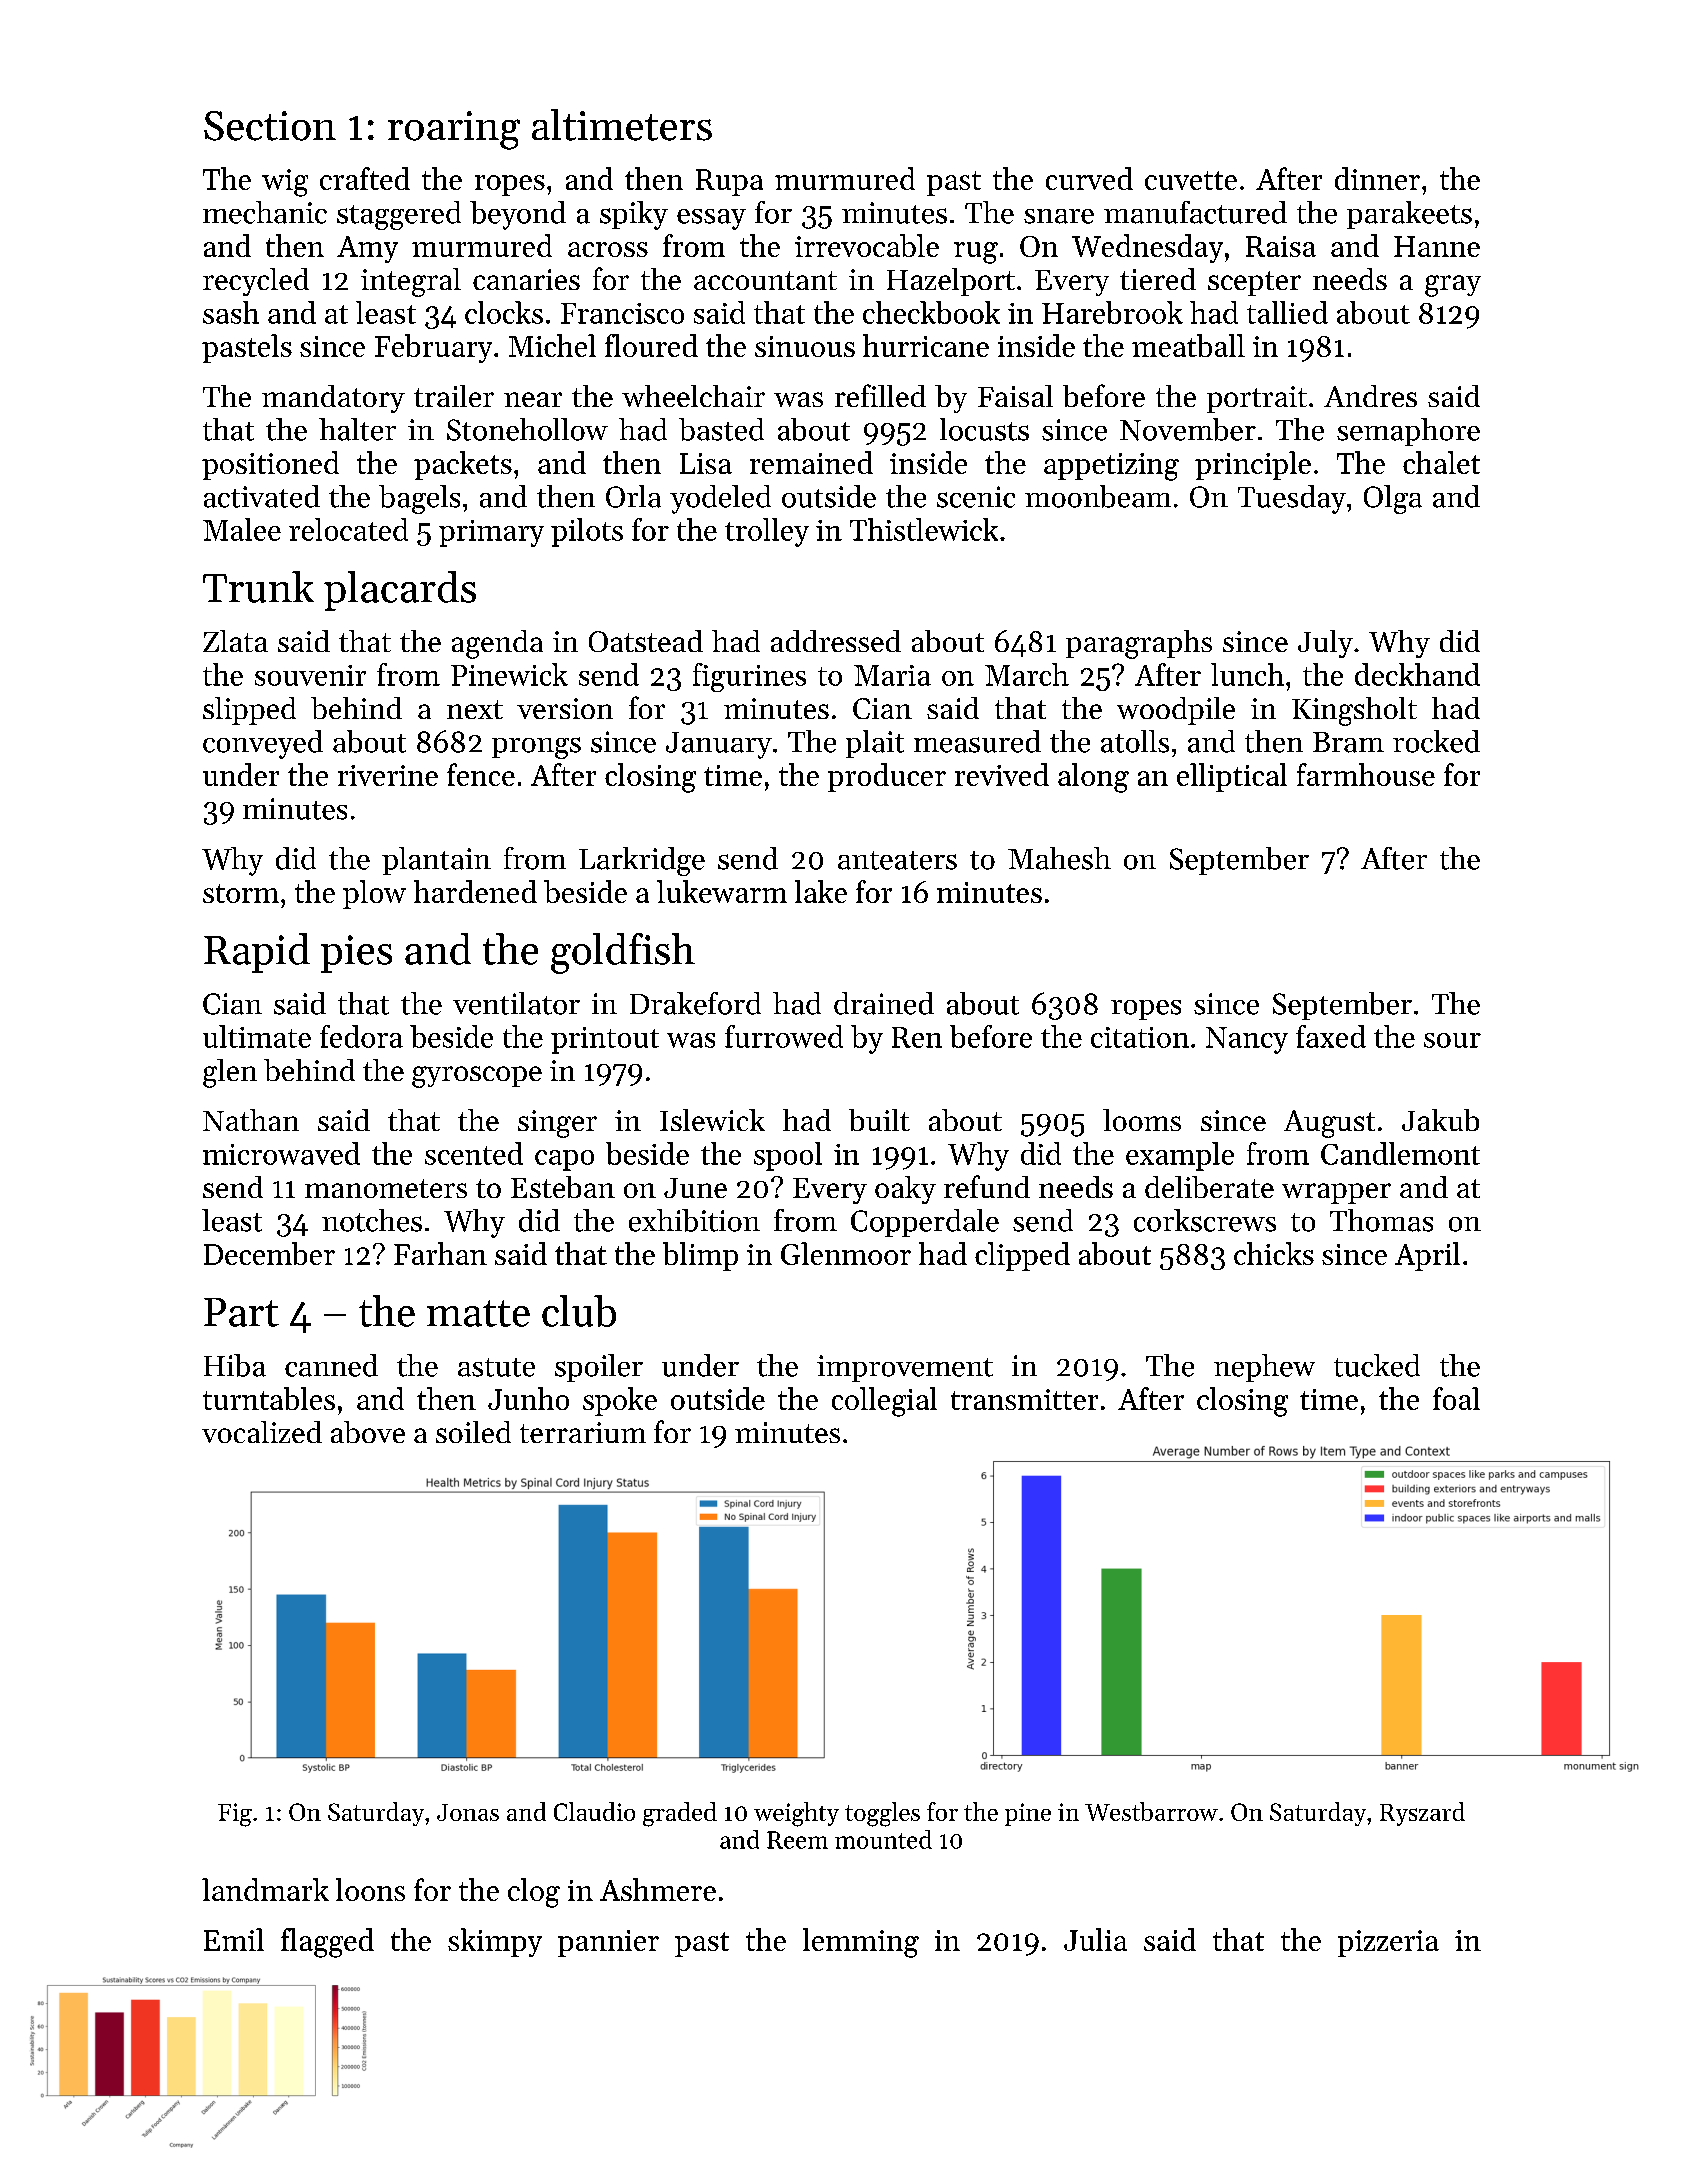 This screenshot has width=1683, height=2178. I want to click on dinner, so click(1377, 178).
